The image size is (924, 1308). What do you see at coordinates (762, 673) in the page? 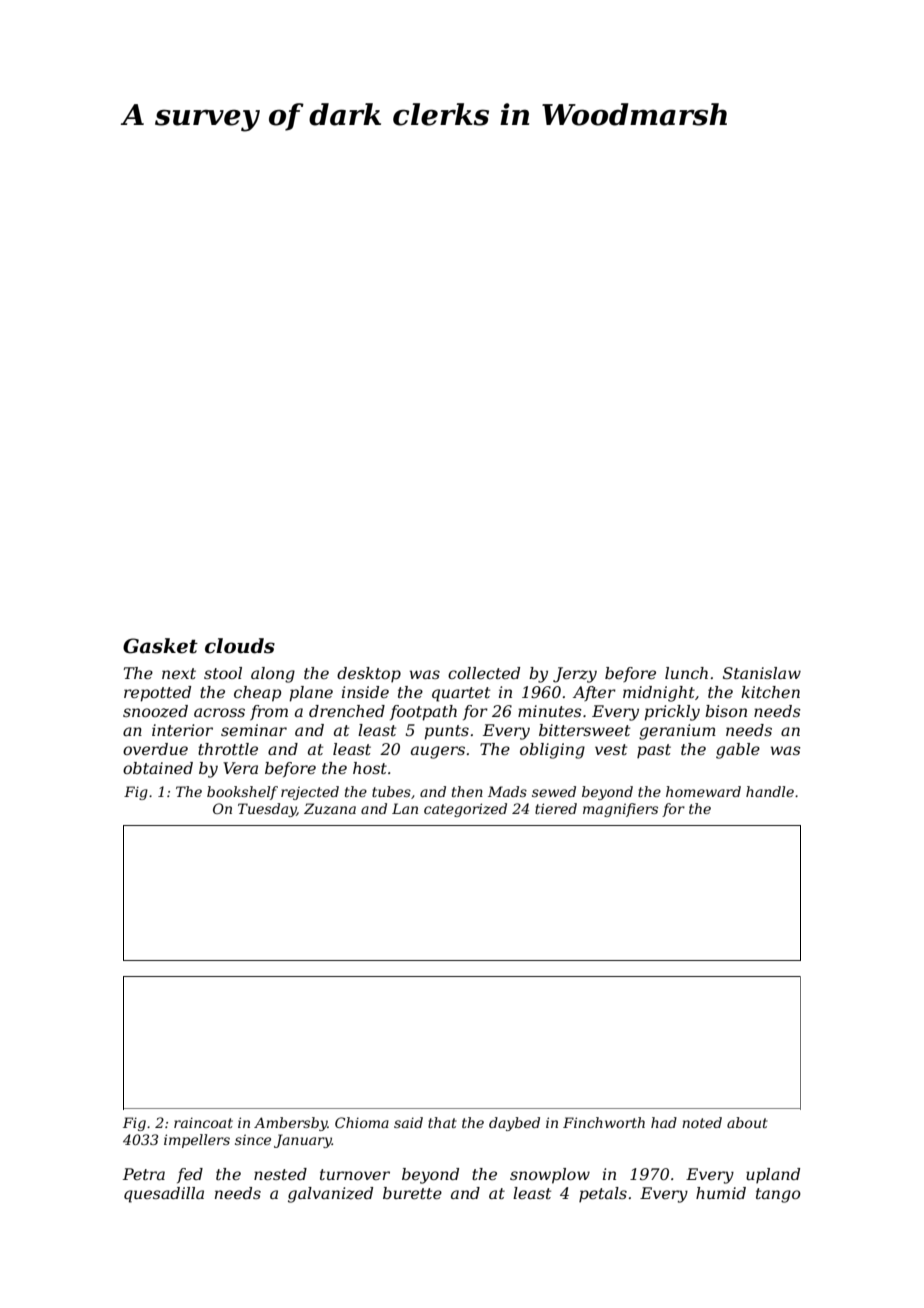
I see `Stanislaw` at bounding box center [762, 673].
